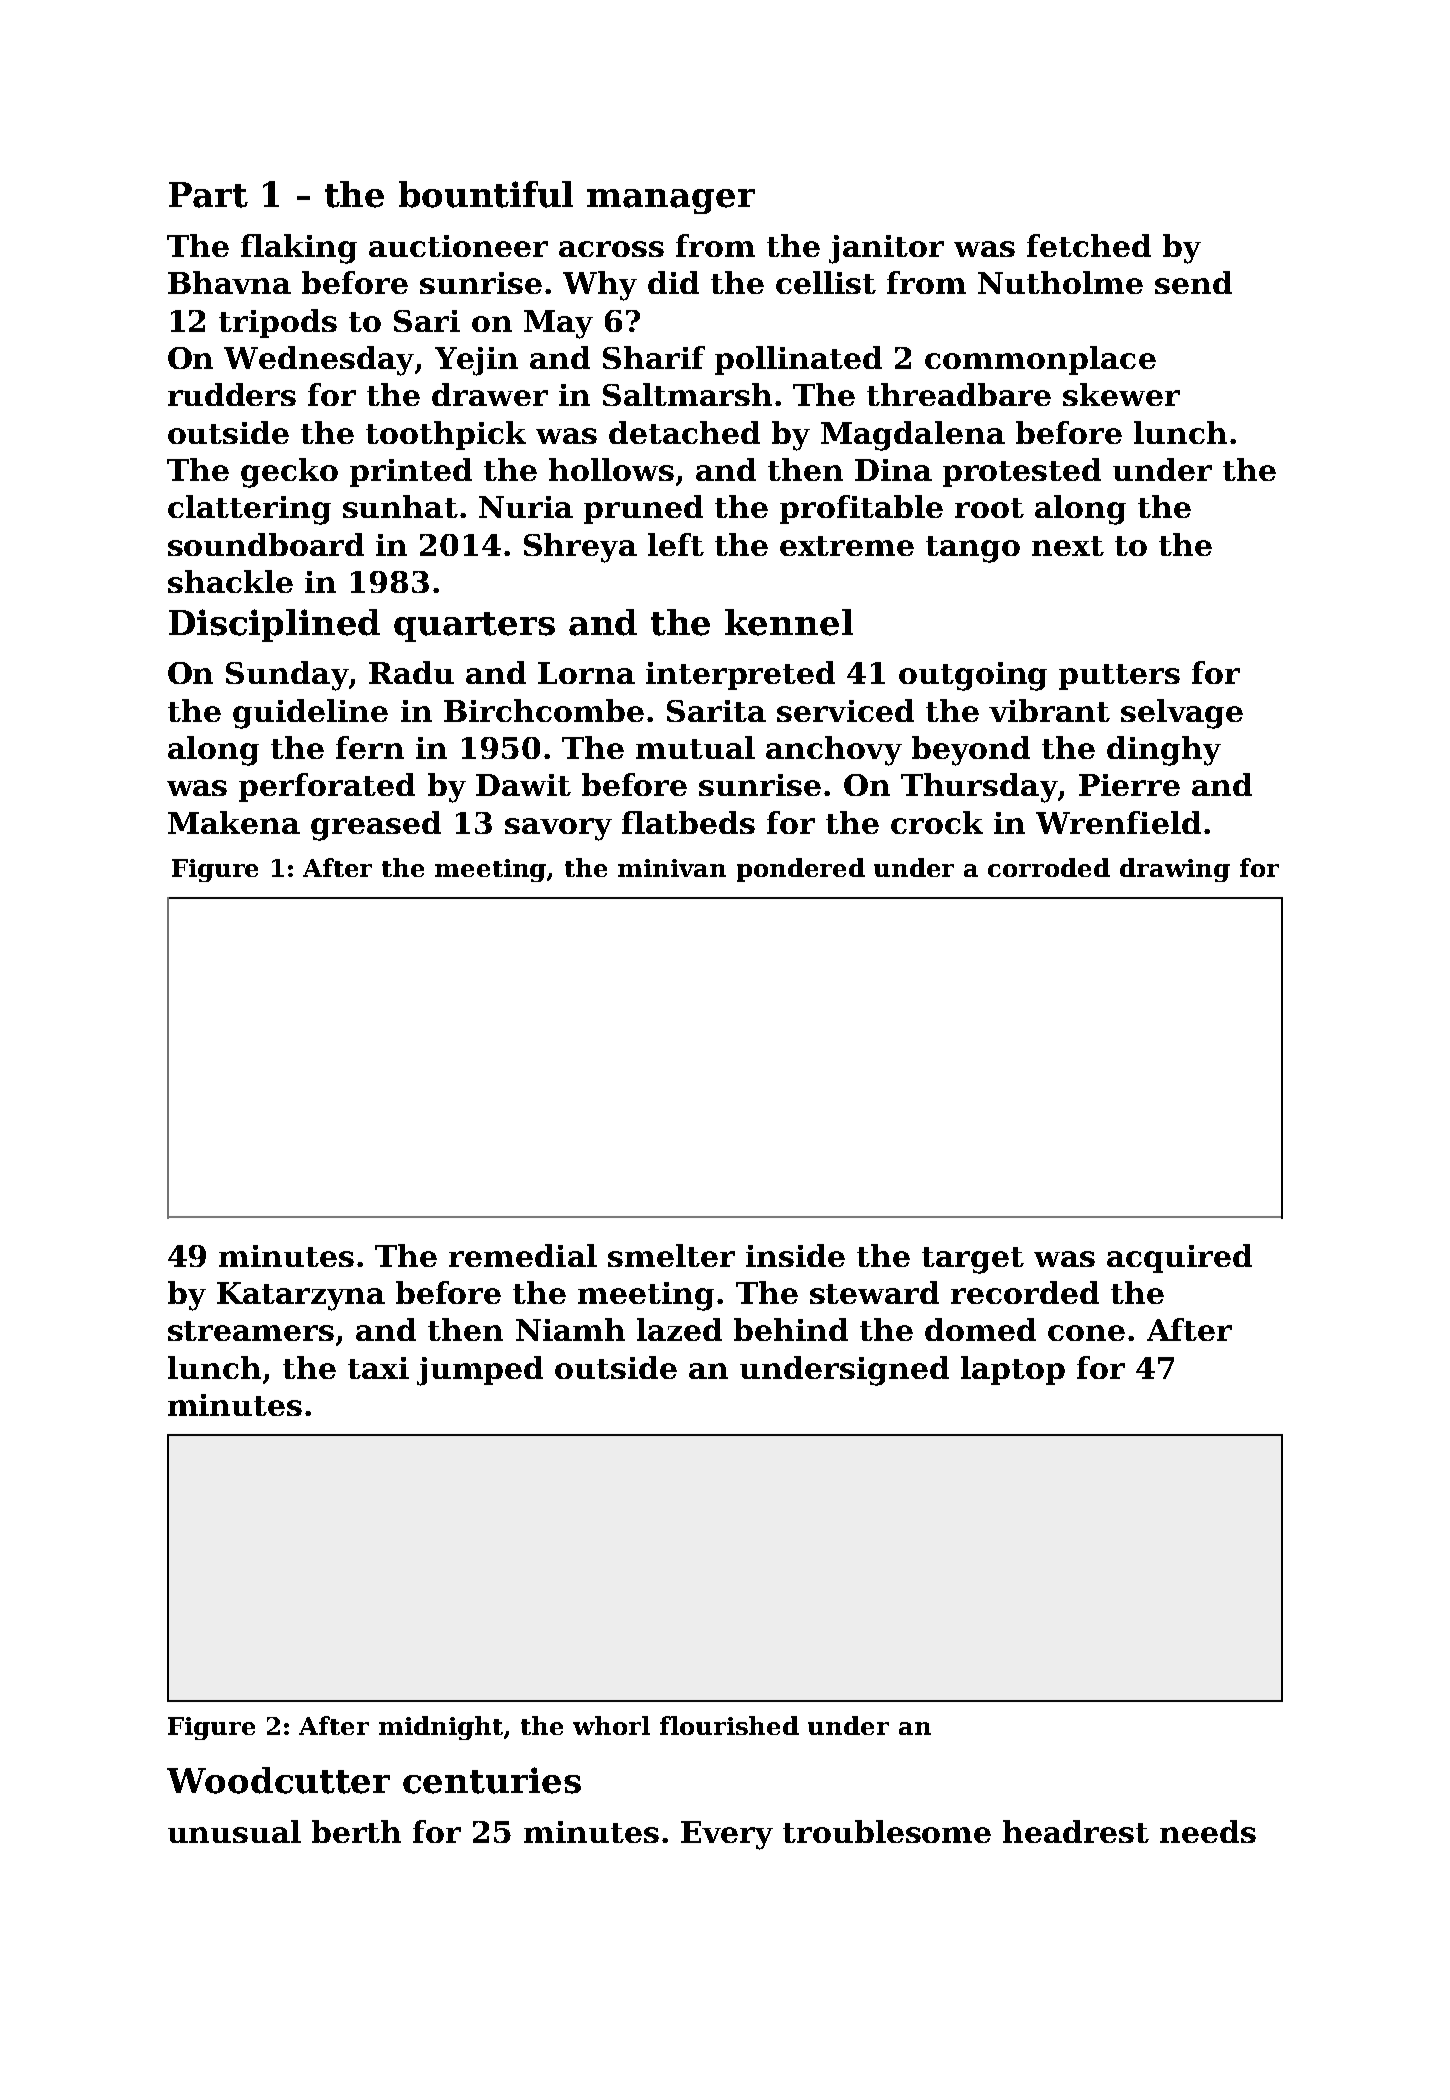 The height and width of the document is (2100, 1450). What do you see at coordinates (441, 1728) in the document?
I see `midnight` at bounding box center [441, 1728].
